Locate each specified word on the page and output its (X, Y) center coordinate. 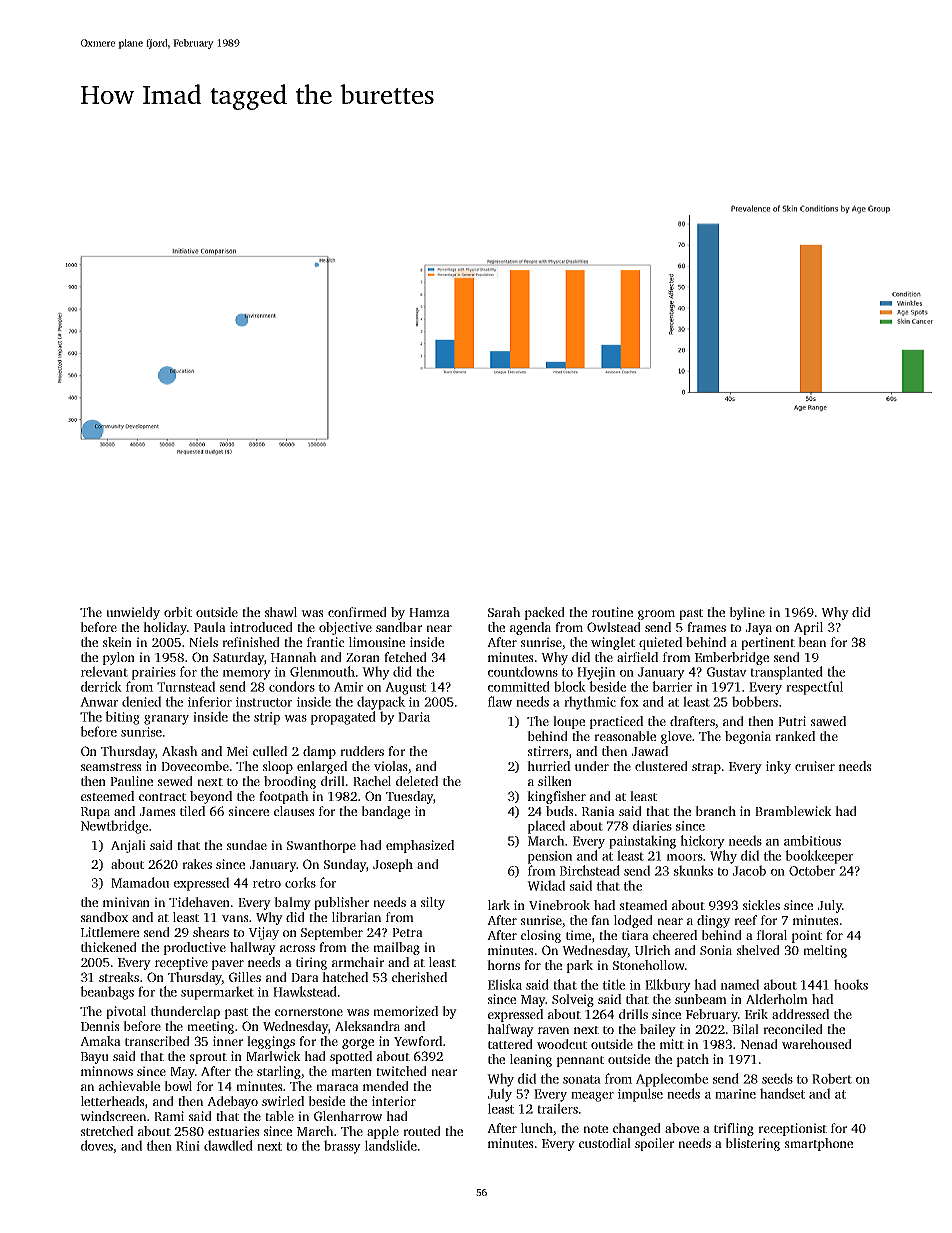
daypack (381, 703)
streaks (119, 977)
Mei (237, 751)
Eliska (505, 984)
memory (247, 675)
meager (592, 1097)
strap (706, 768)
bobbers (755, 701)
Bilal (746, 1029)
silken (555, 781)
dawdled (228, 1145)
